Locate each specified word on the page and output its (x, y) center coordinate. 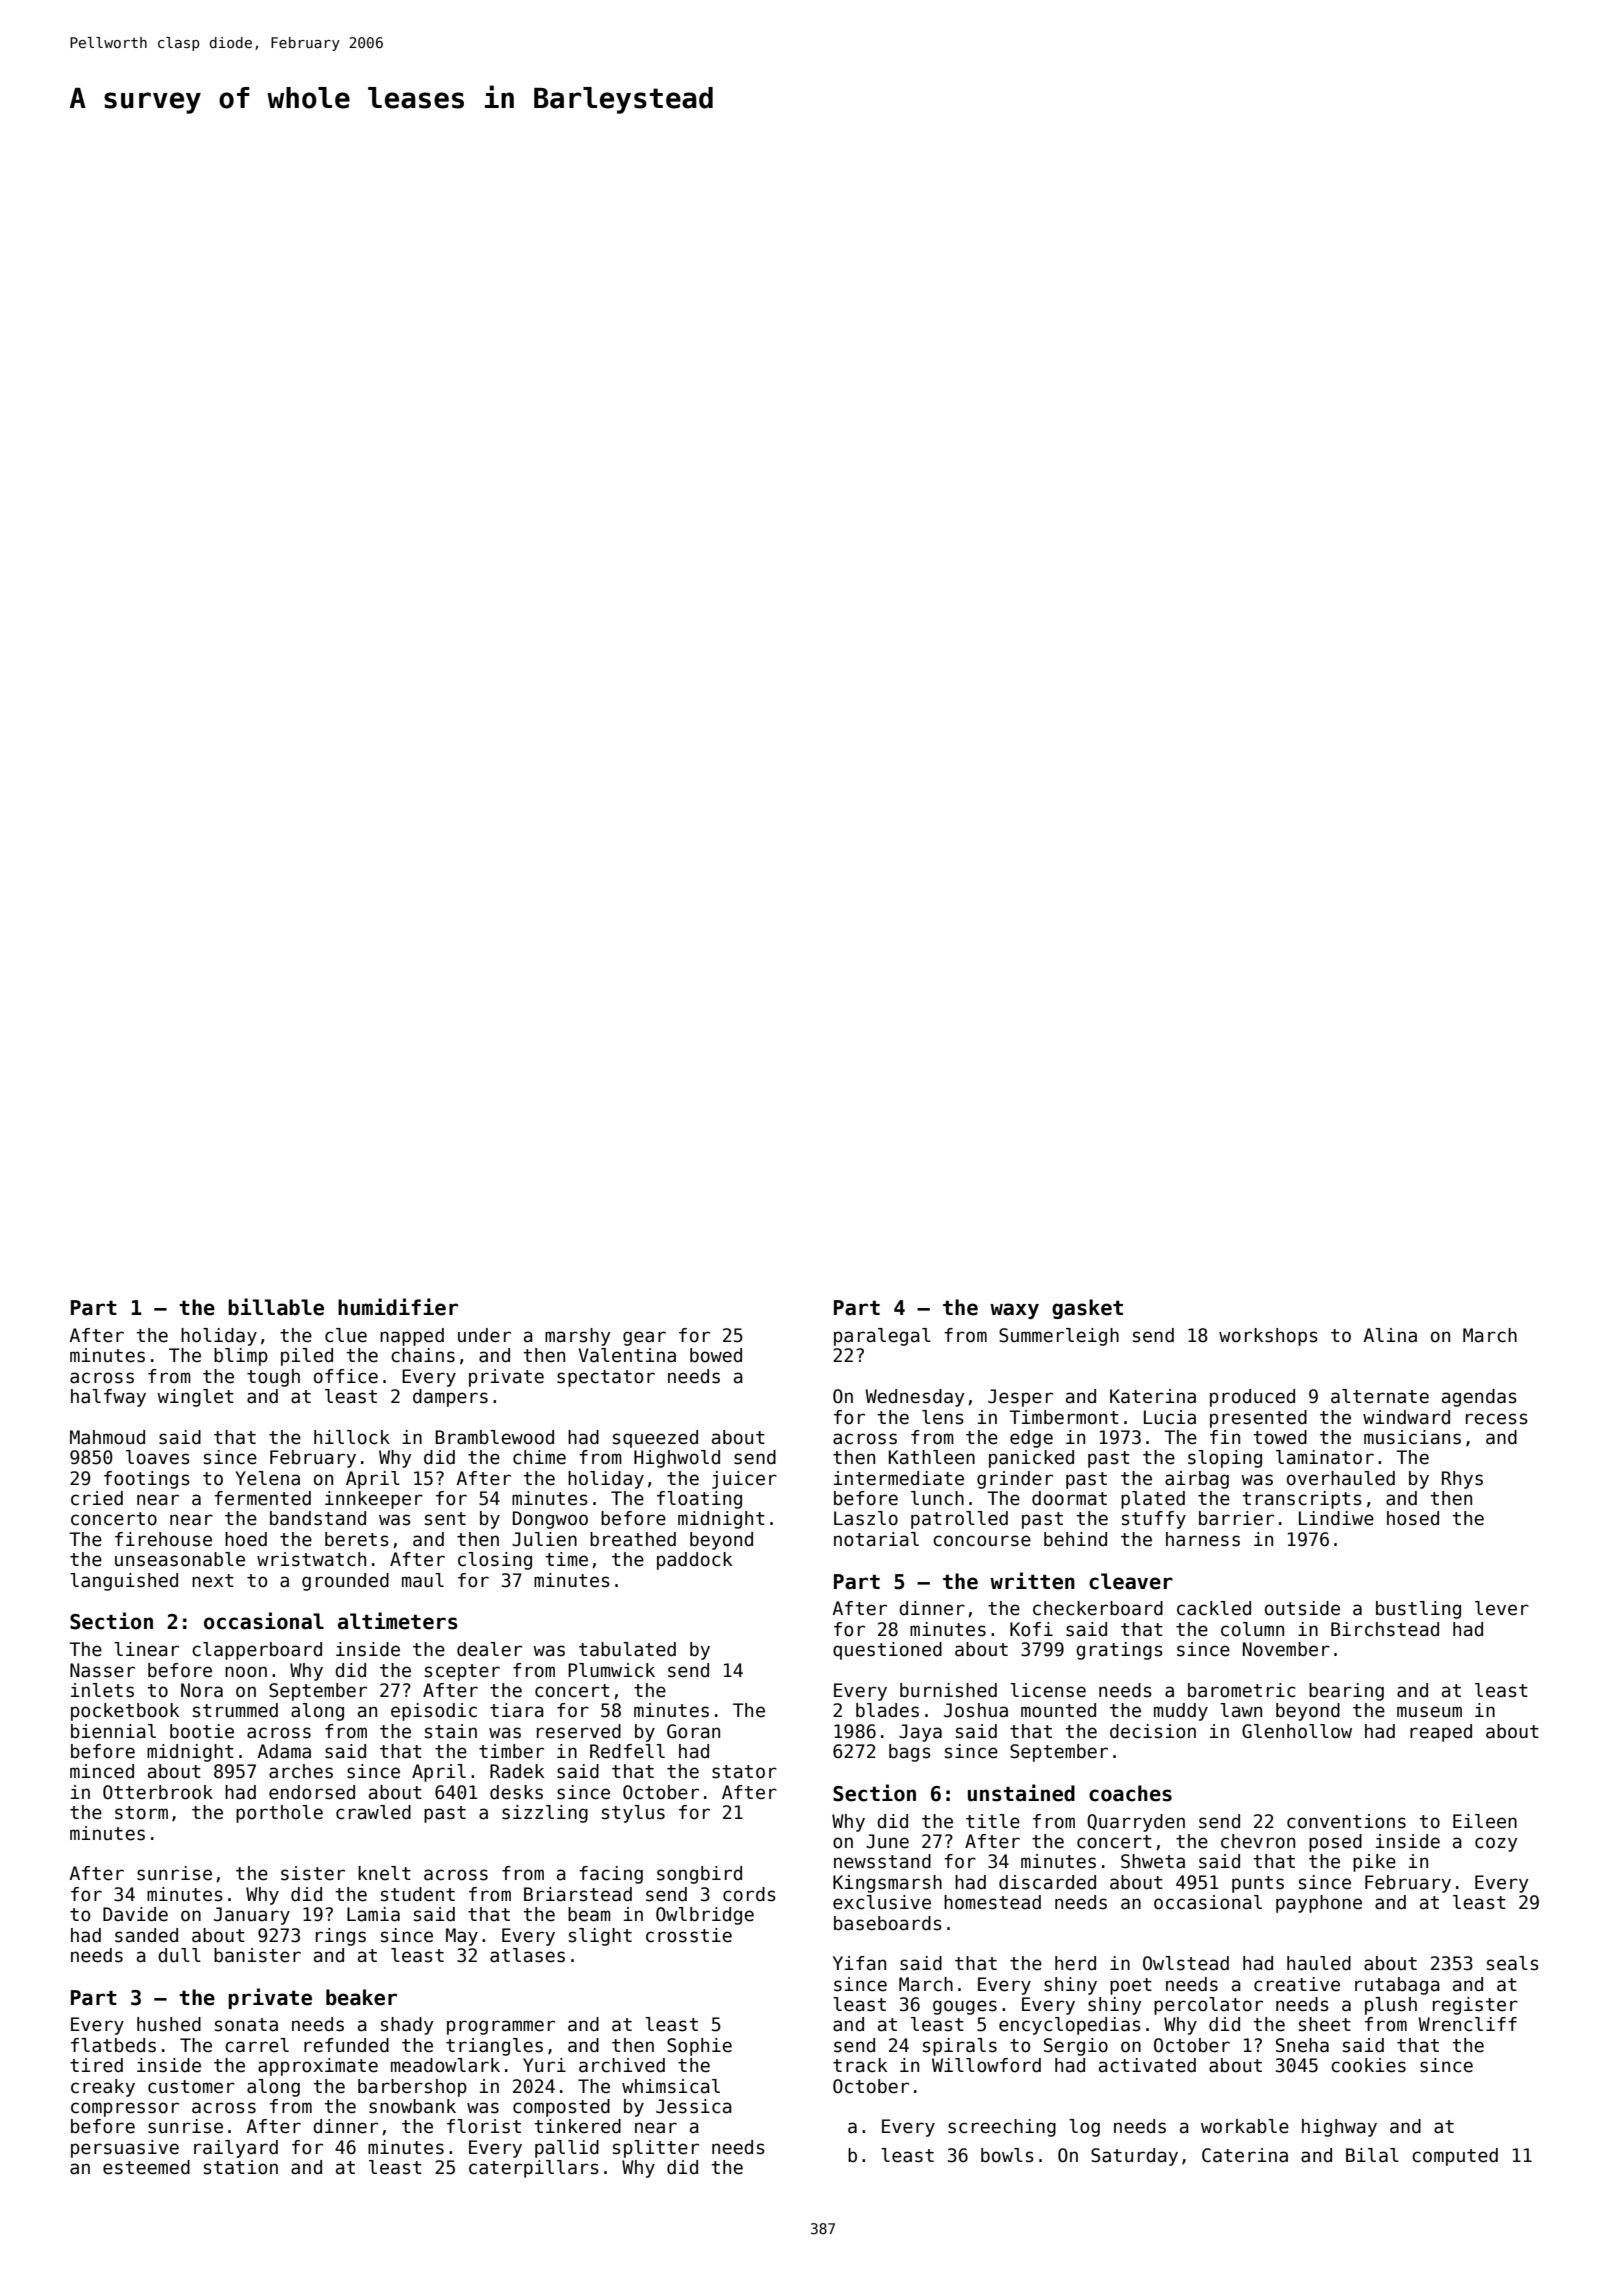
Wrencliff (1467, 2024)
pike (1374, 1863)
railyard (236, 2149)
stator (744, 1772)
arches (301, 1771)
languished (124, 1582)
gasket (1087, 1309)
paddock (694, 1561)
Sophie (699, 2047)
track (860, 2065)
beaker (361, 1997)
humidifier (398, 1307)
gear (644, 1338)
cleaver (1131, 1581)
